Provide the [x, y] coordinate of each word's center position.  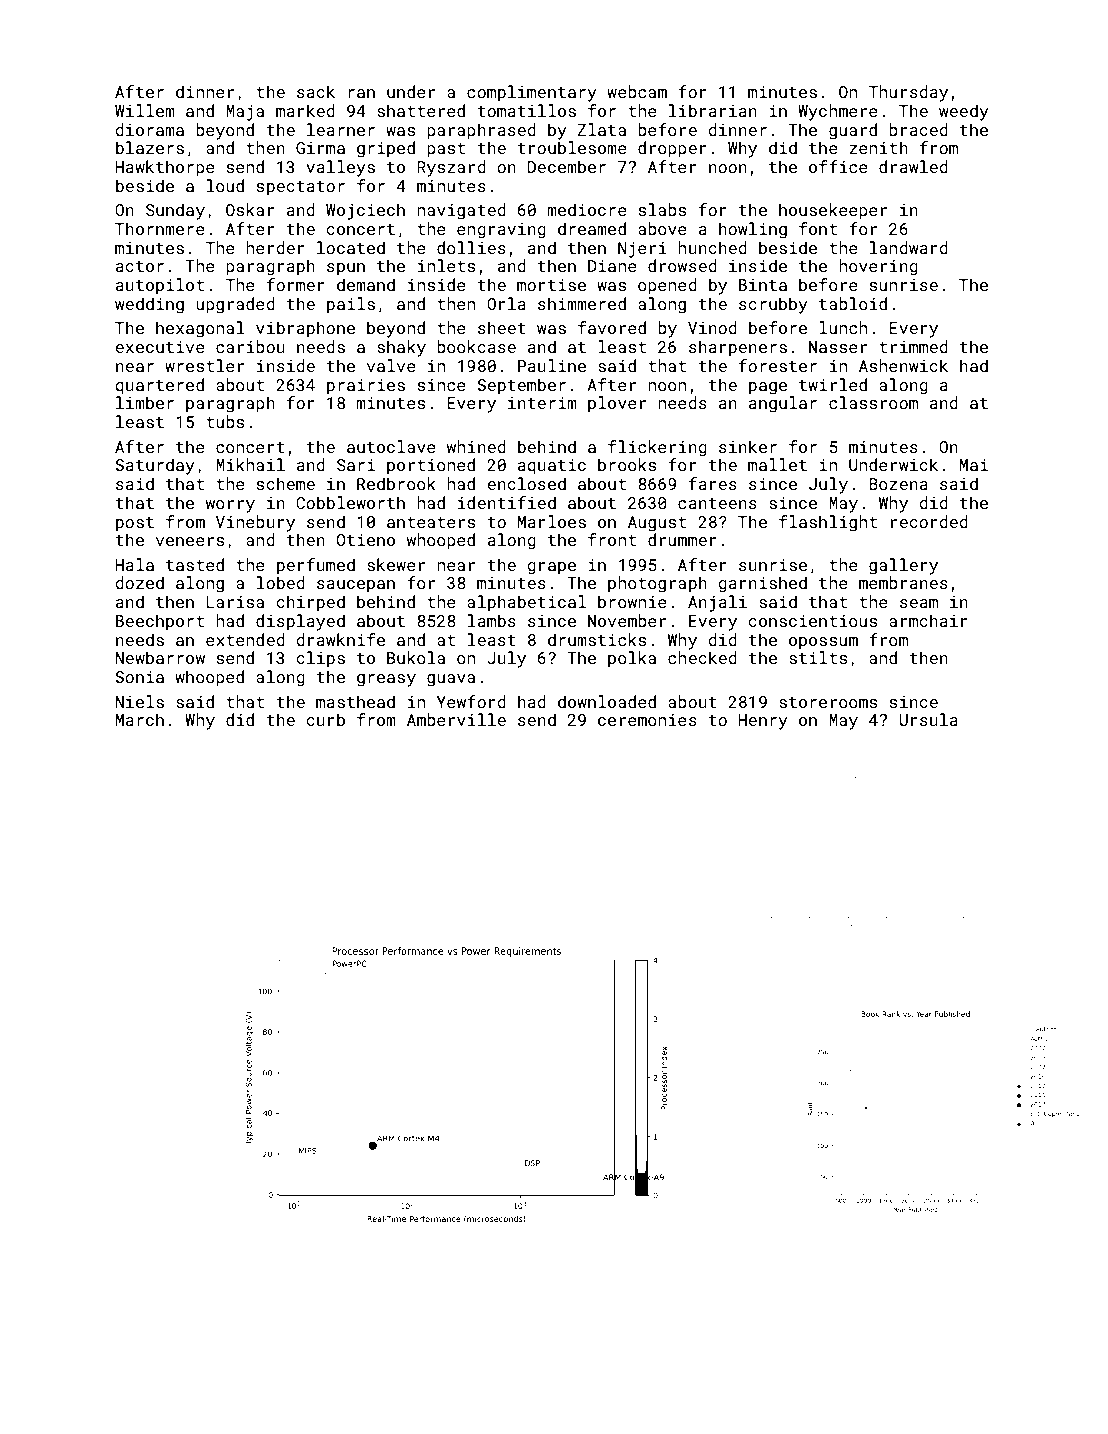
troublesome [572, 147]
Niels [140, 701]
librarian [713, 110]
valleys [340, 168]
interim [542, 403]
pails [351, 305]
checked [702, 657]
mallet [777, 464]
